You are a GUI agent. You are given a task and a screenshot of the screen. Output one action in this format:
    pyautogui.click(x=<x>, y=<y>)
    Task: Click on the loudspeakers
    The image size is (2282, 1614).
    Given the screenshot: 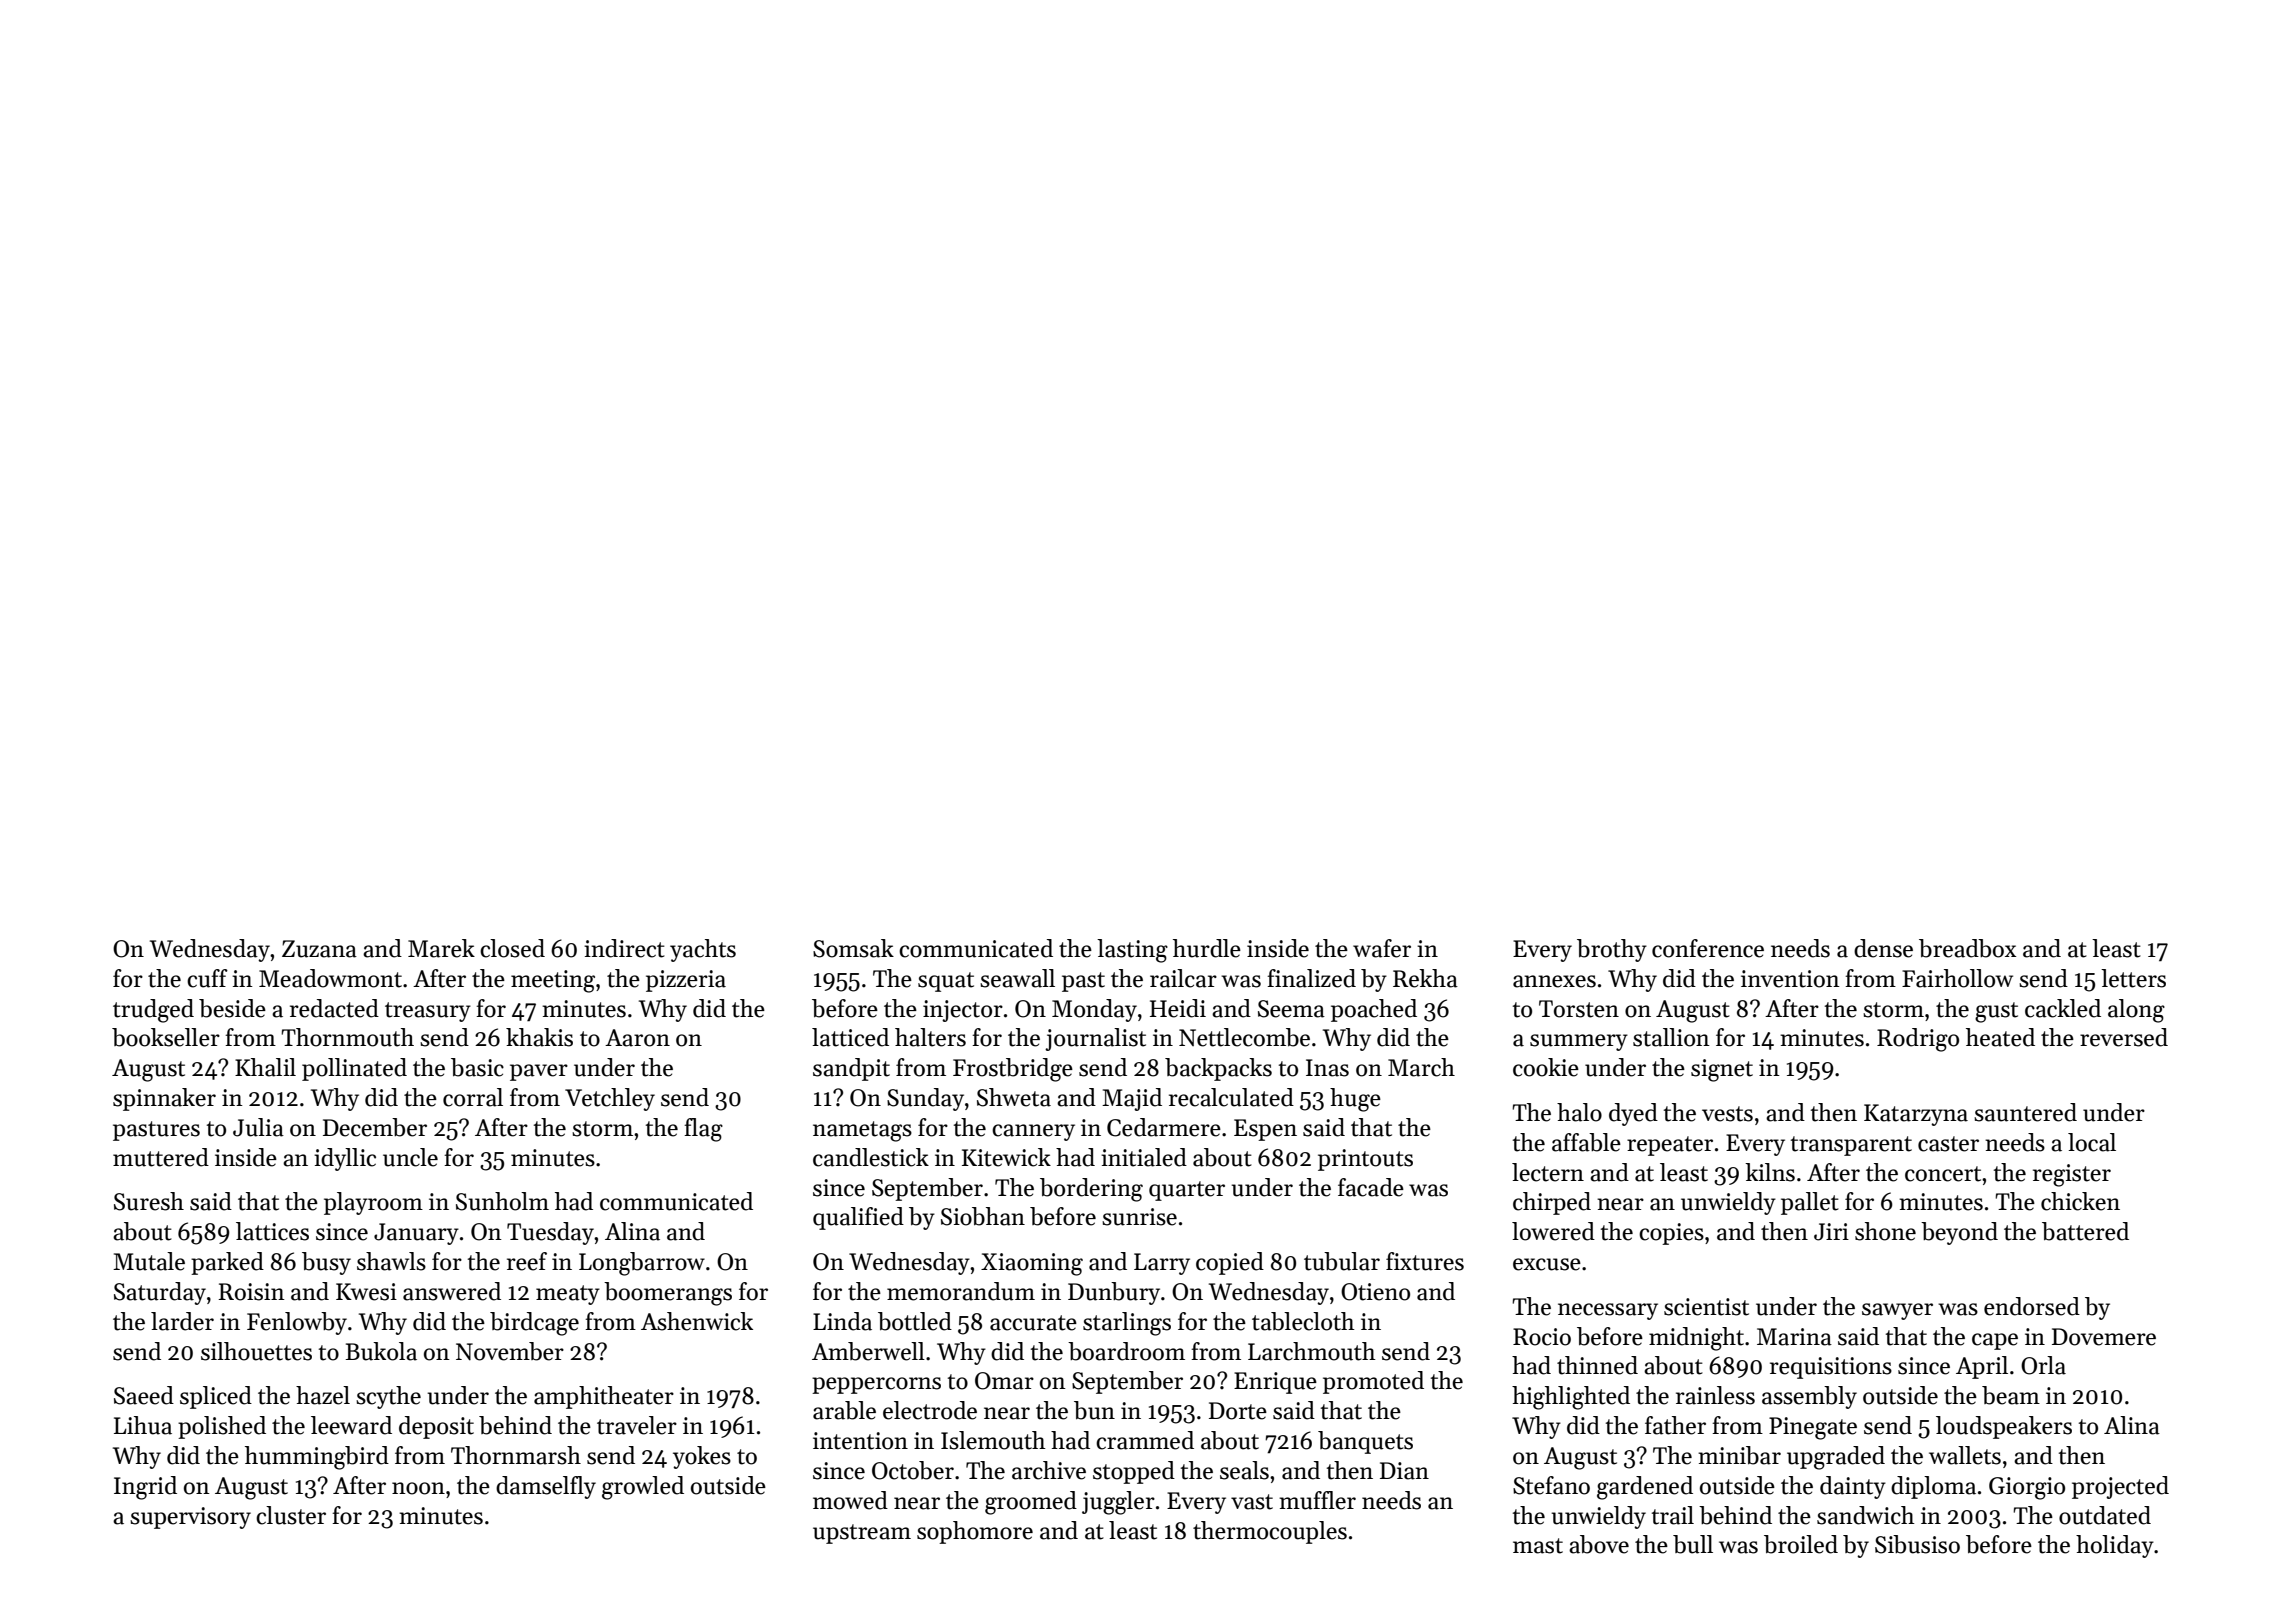 What is the action you would take?
    pyautogui.click(x=2004, y=1427)
